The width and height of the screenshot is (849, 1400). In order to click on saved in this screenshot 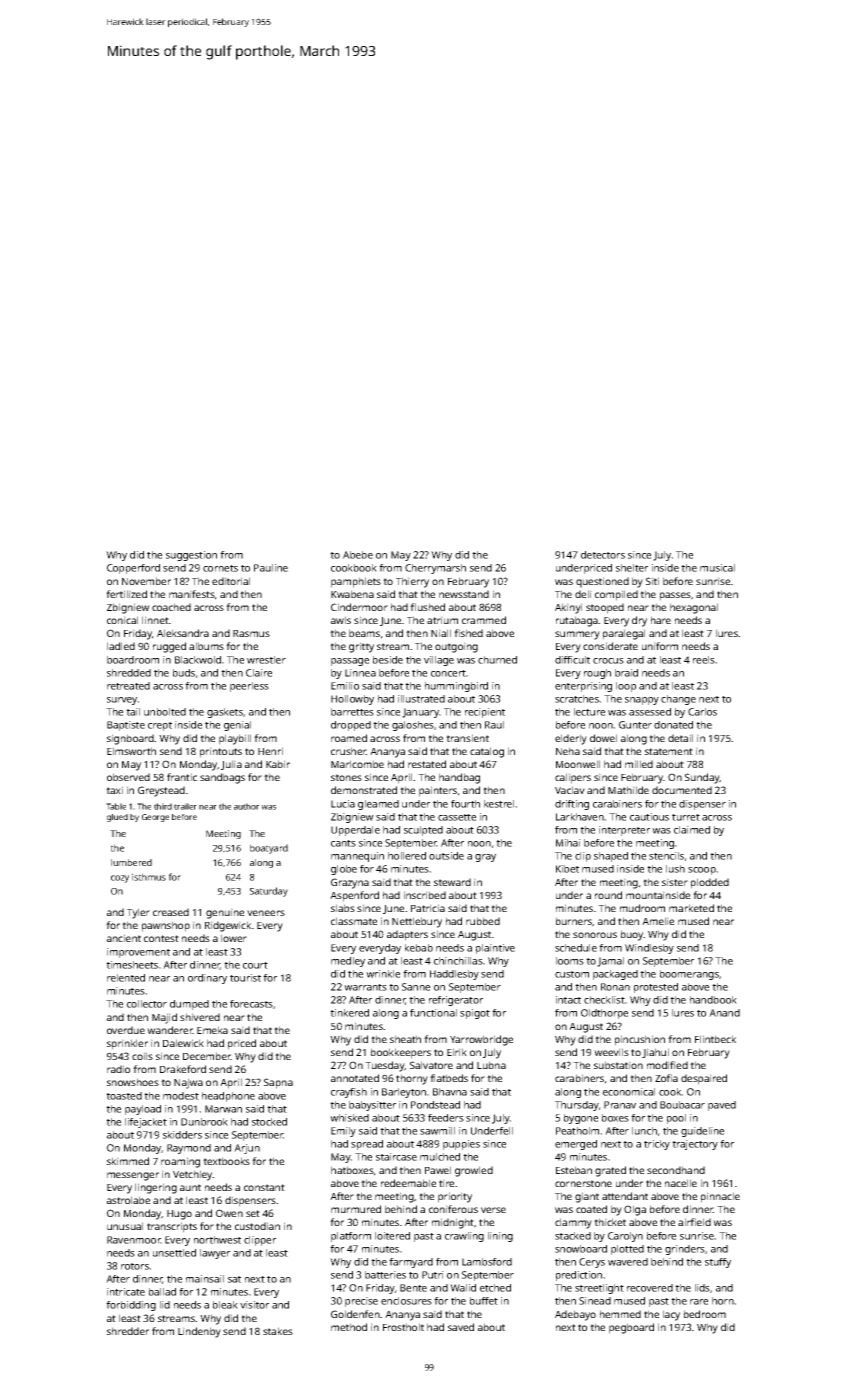, I will do `click(461, 1327)`.
